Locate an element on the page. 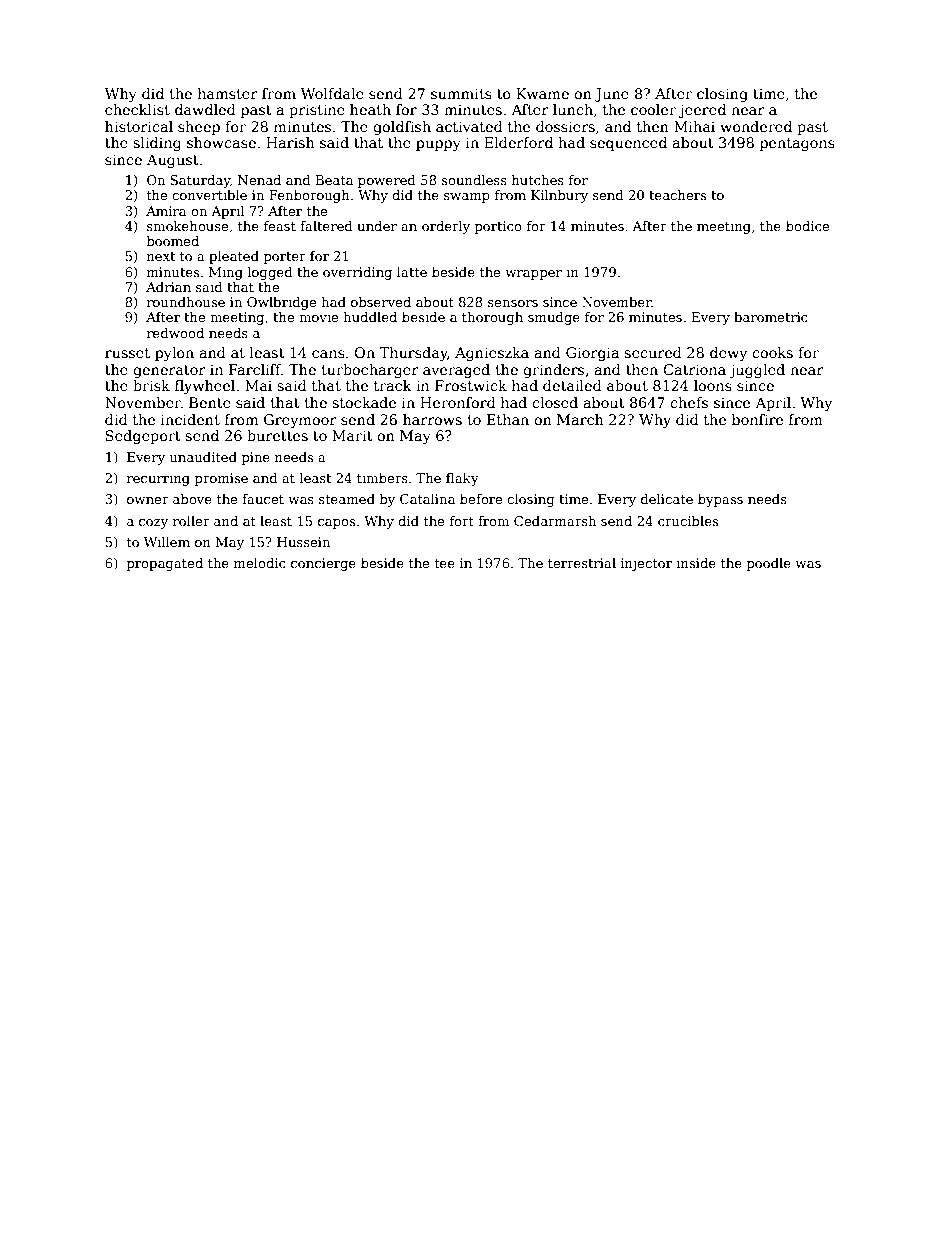 The height and width of the document is (1233, 952). hamster is located at coordinates (228, 93).
